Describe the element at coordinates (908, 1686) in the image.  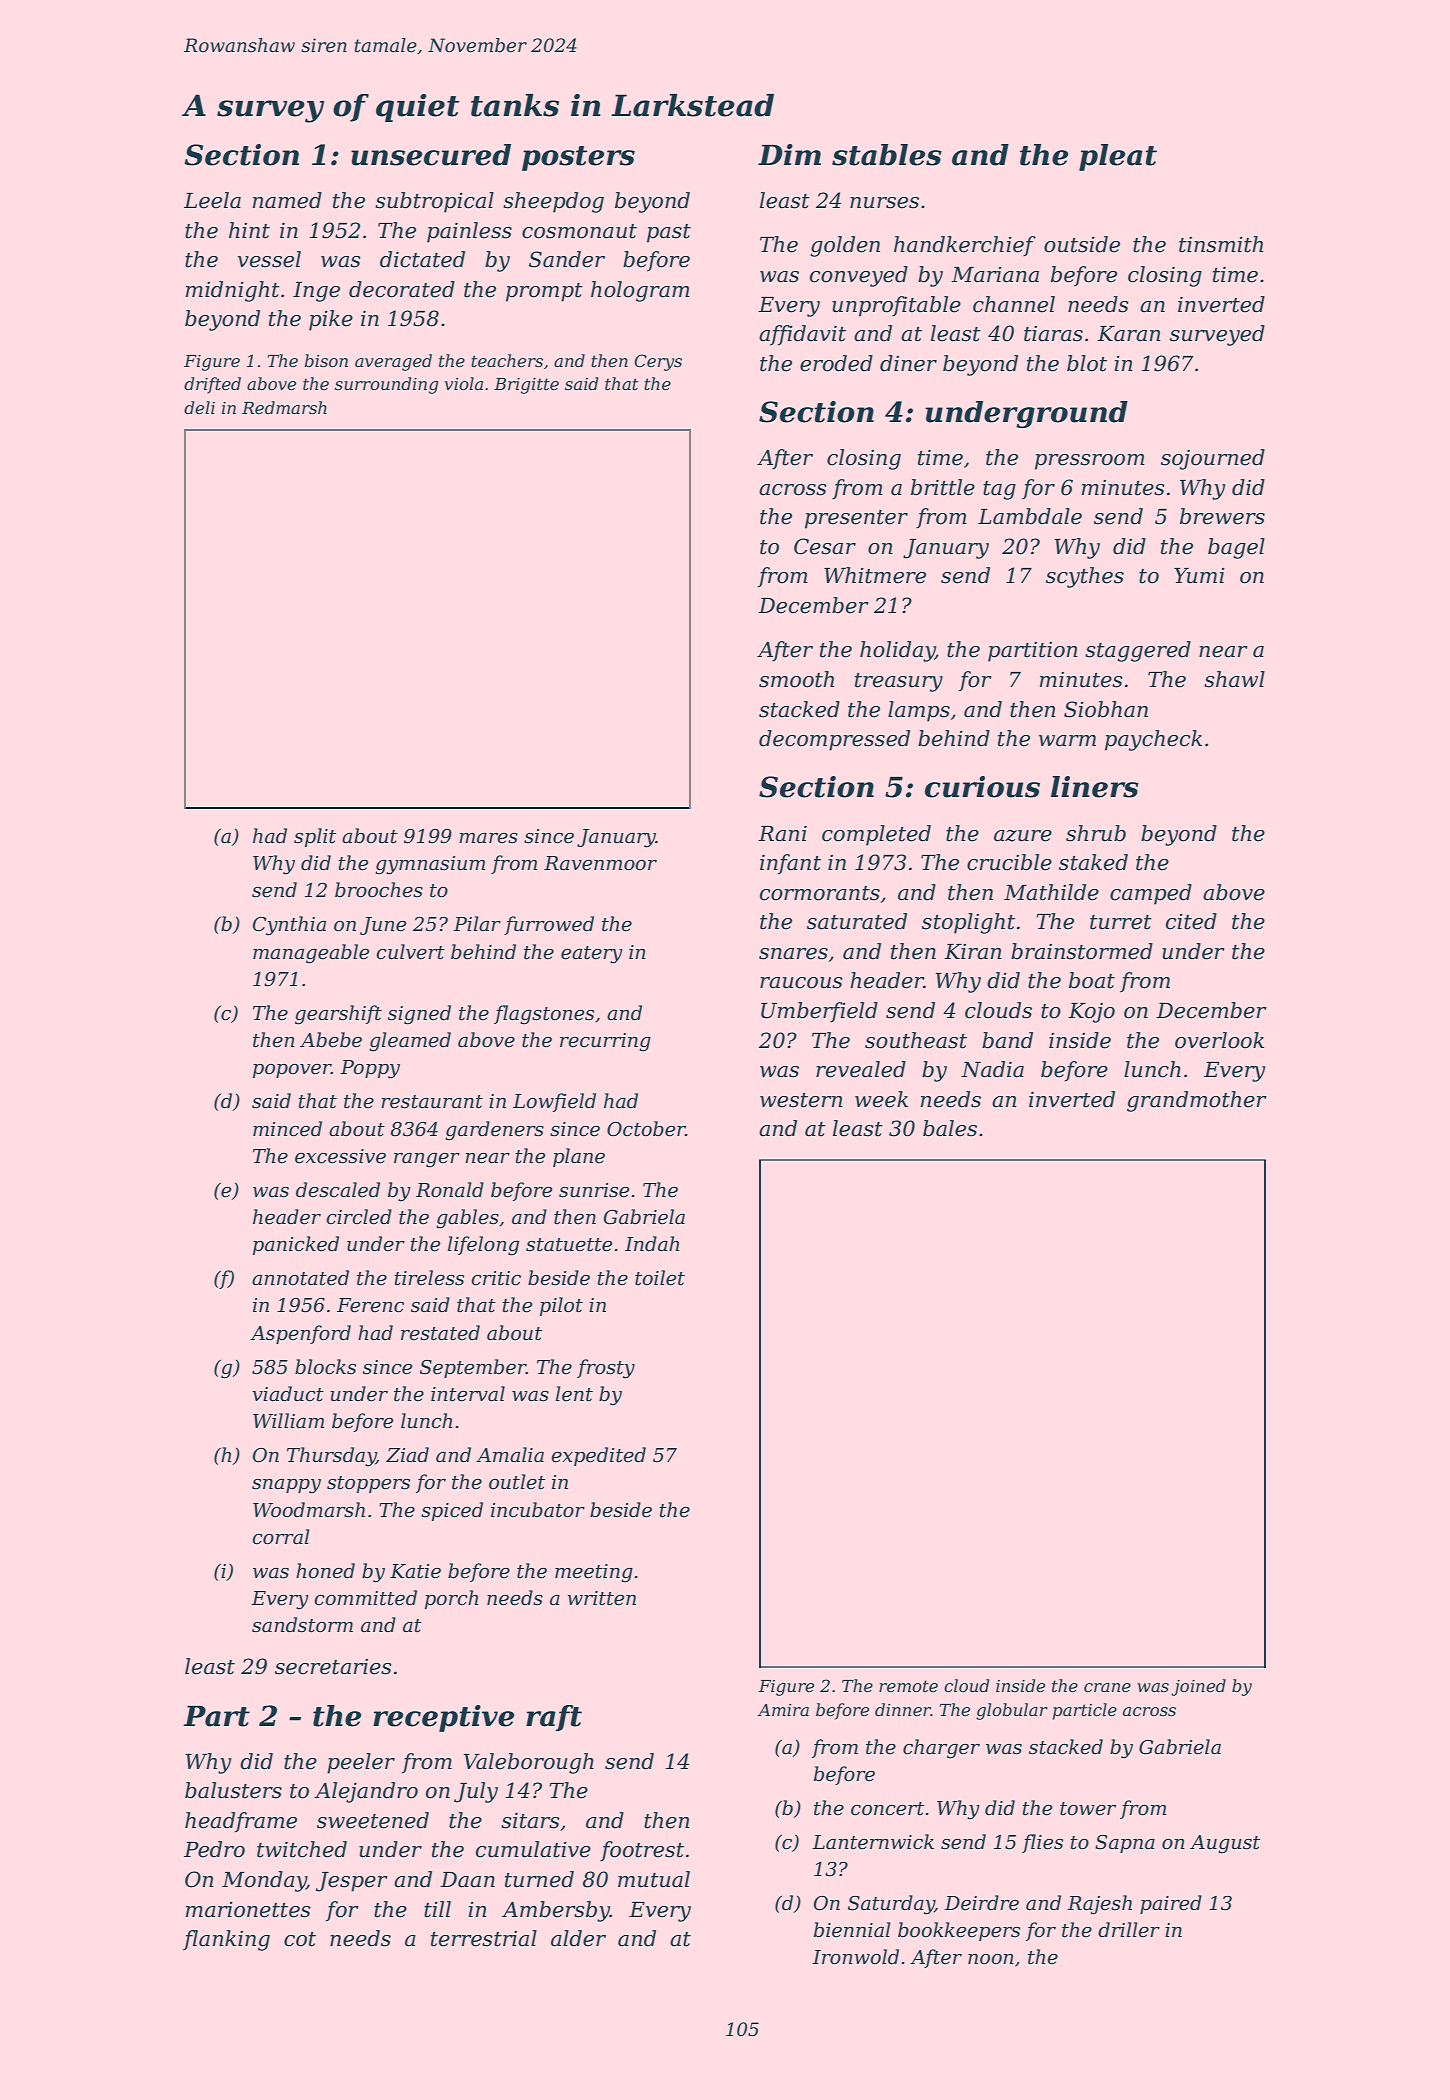
I see `remote` at that location.
